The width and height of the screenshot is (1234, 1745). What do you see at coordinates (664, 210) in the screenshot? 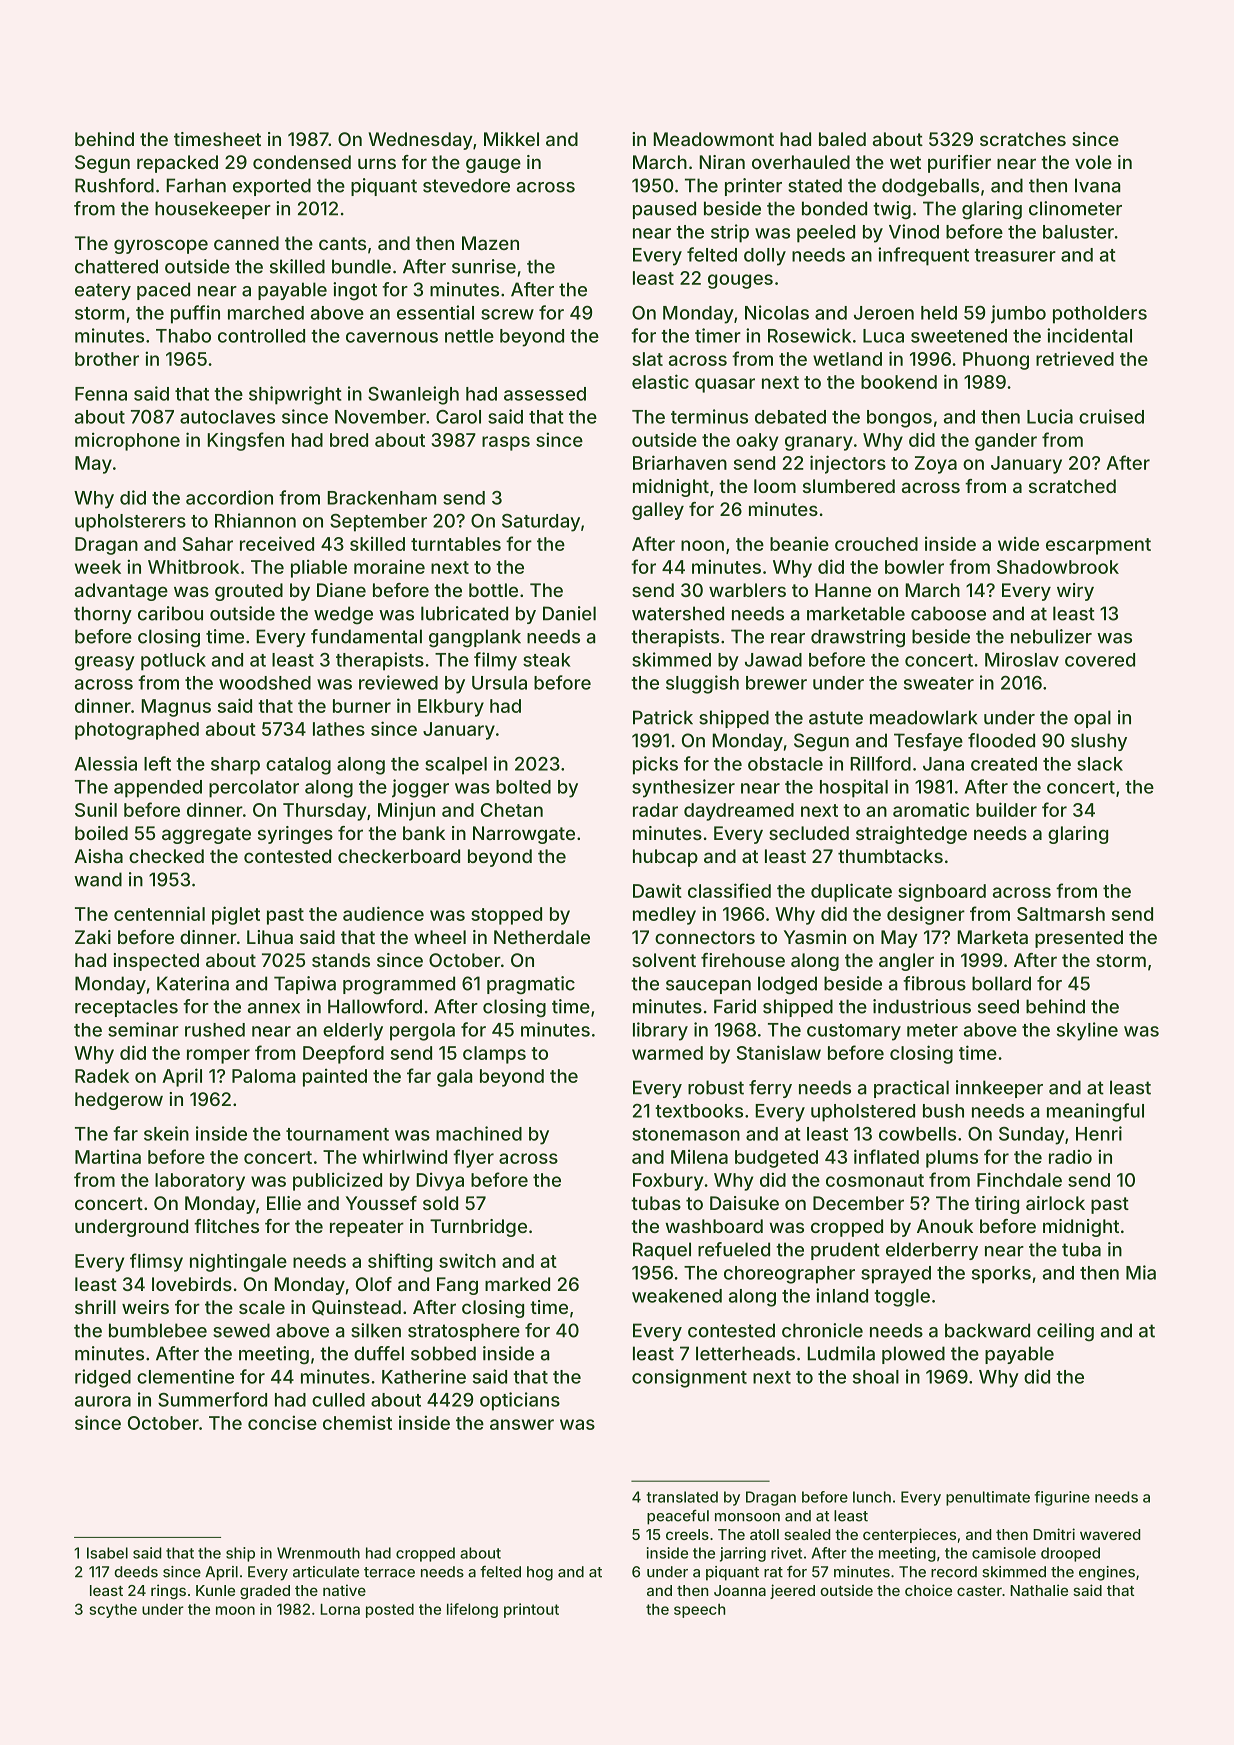
I see `paused` at bounding box center [664, 210].
